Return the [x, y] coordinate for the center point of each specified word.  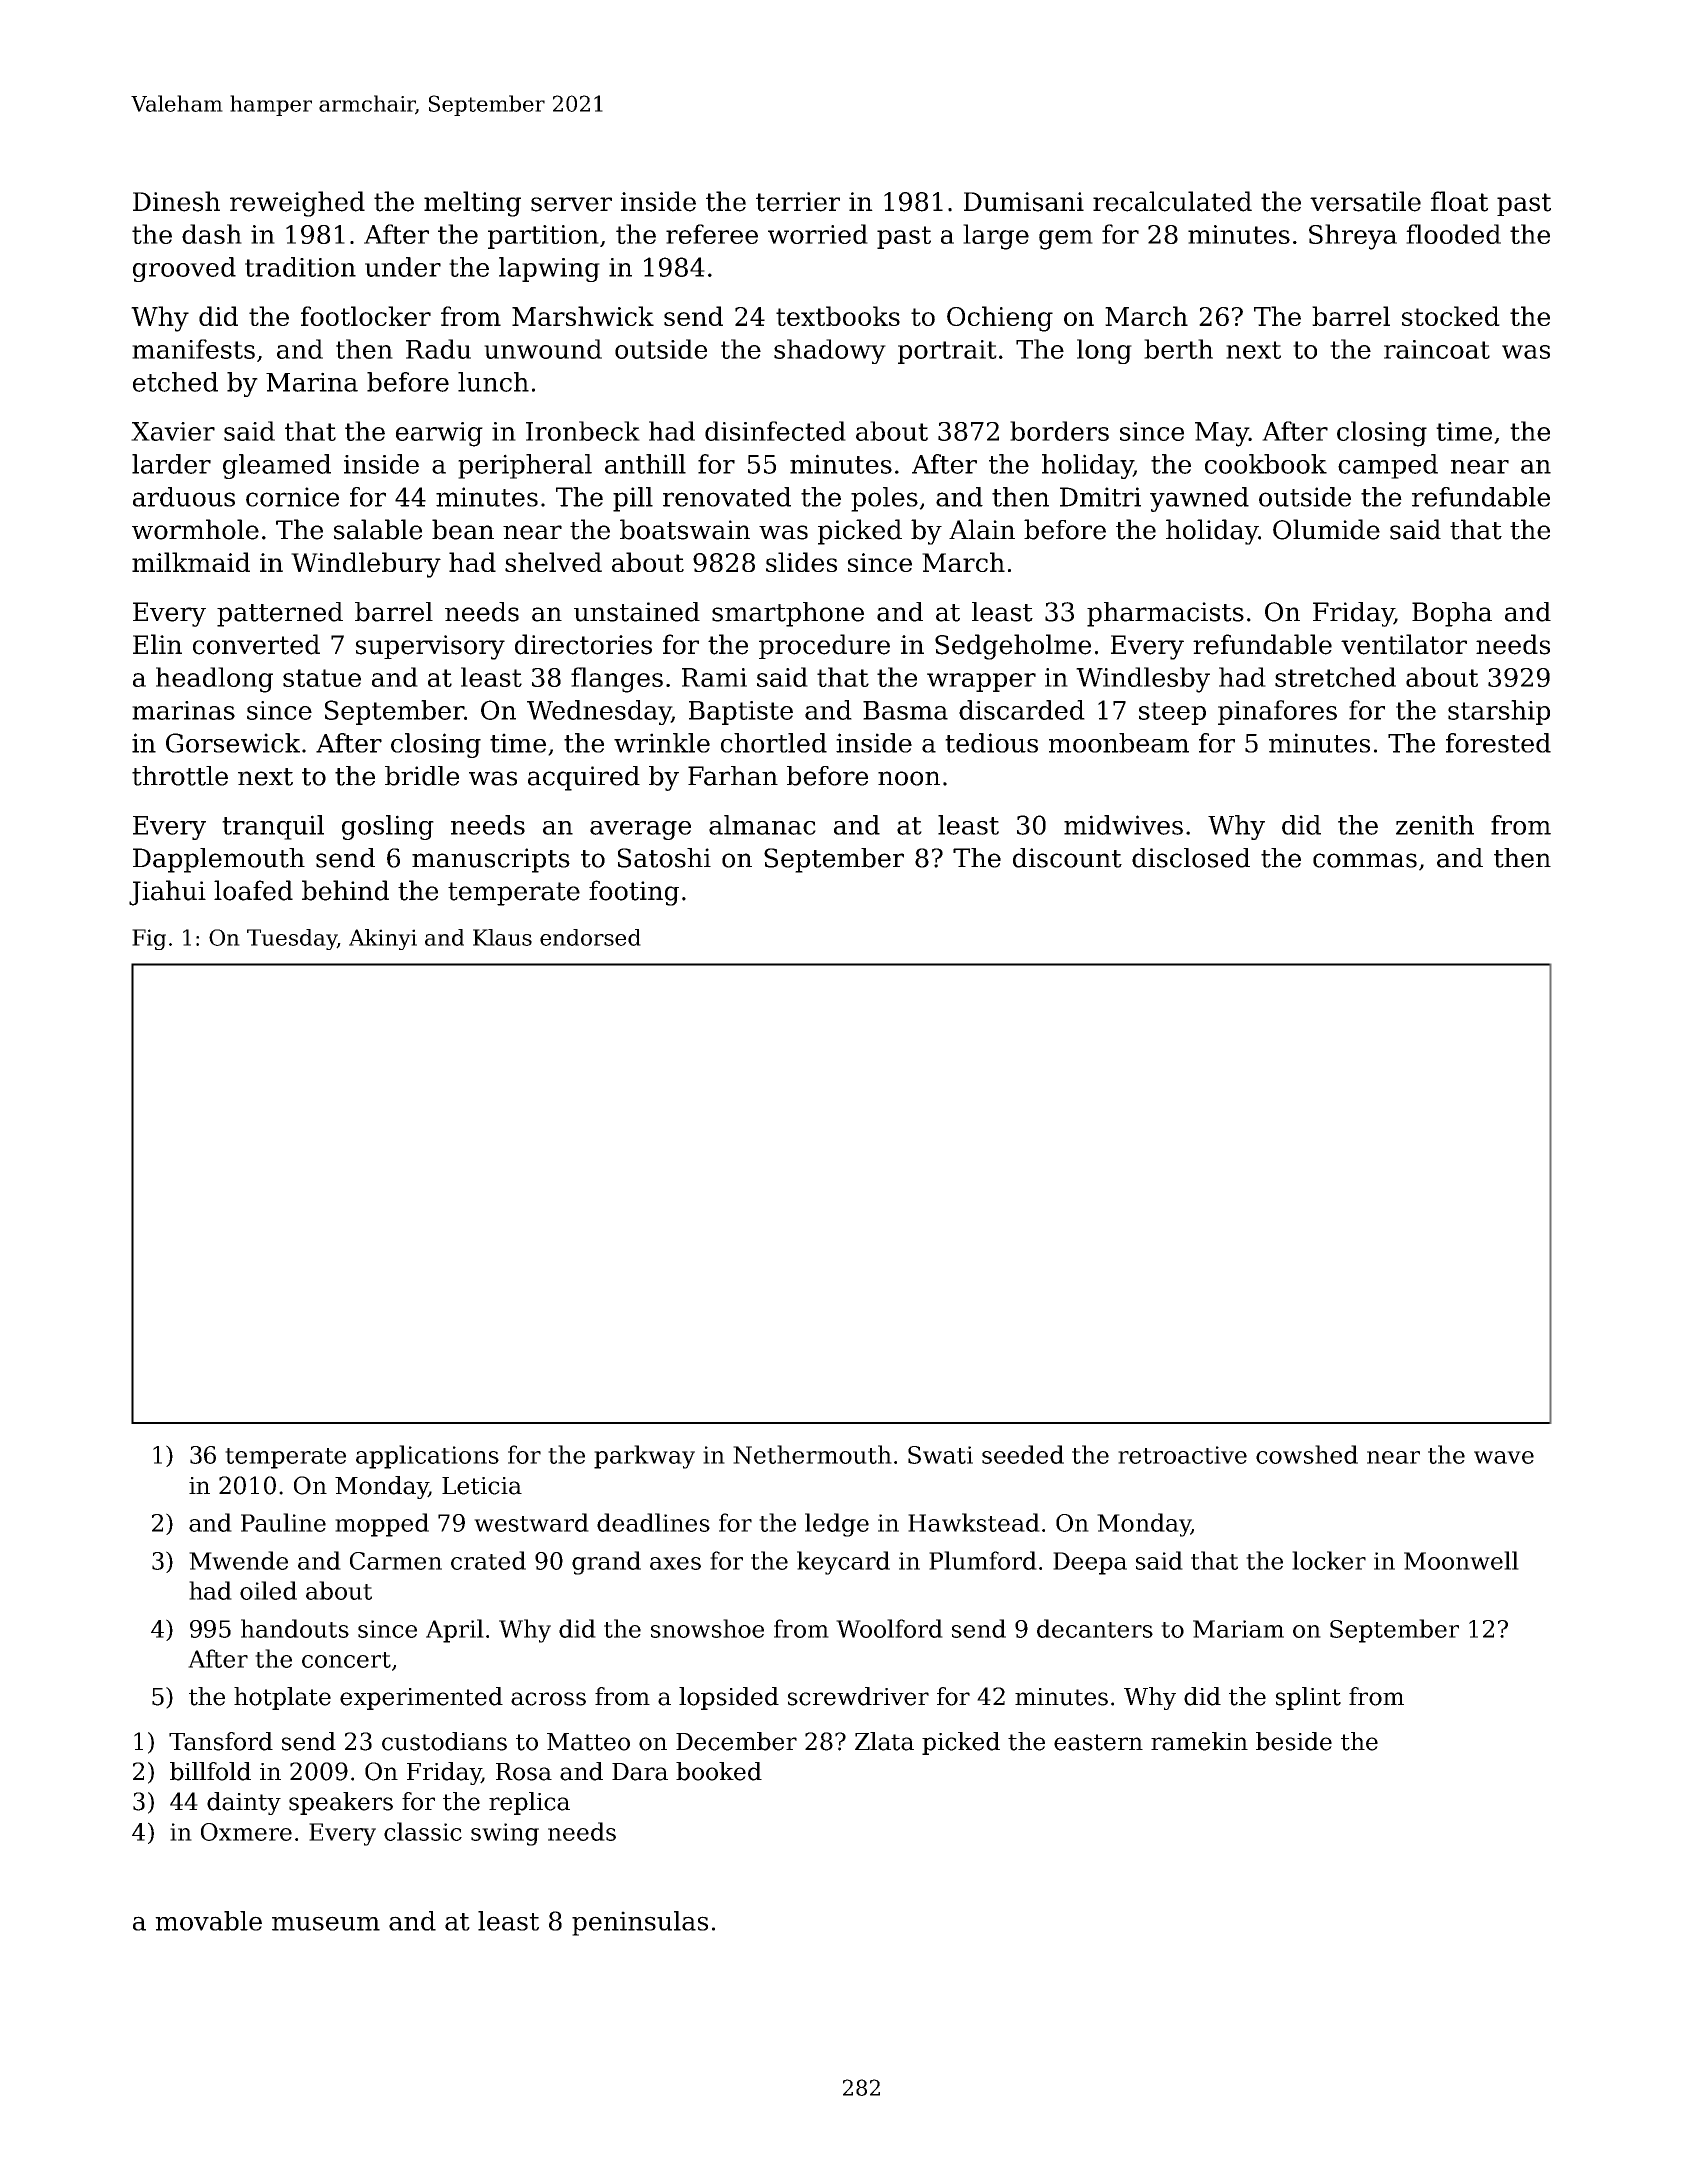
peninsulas [640, 1923]
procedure [824, 646]
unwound [543, 349]
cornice [292, 497]
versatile [1365, 201]
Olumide [1326, 529]
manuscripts [491, 860]
